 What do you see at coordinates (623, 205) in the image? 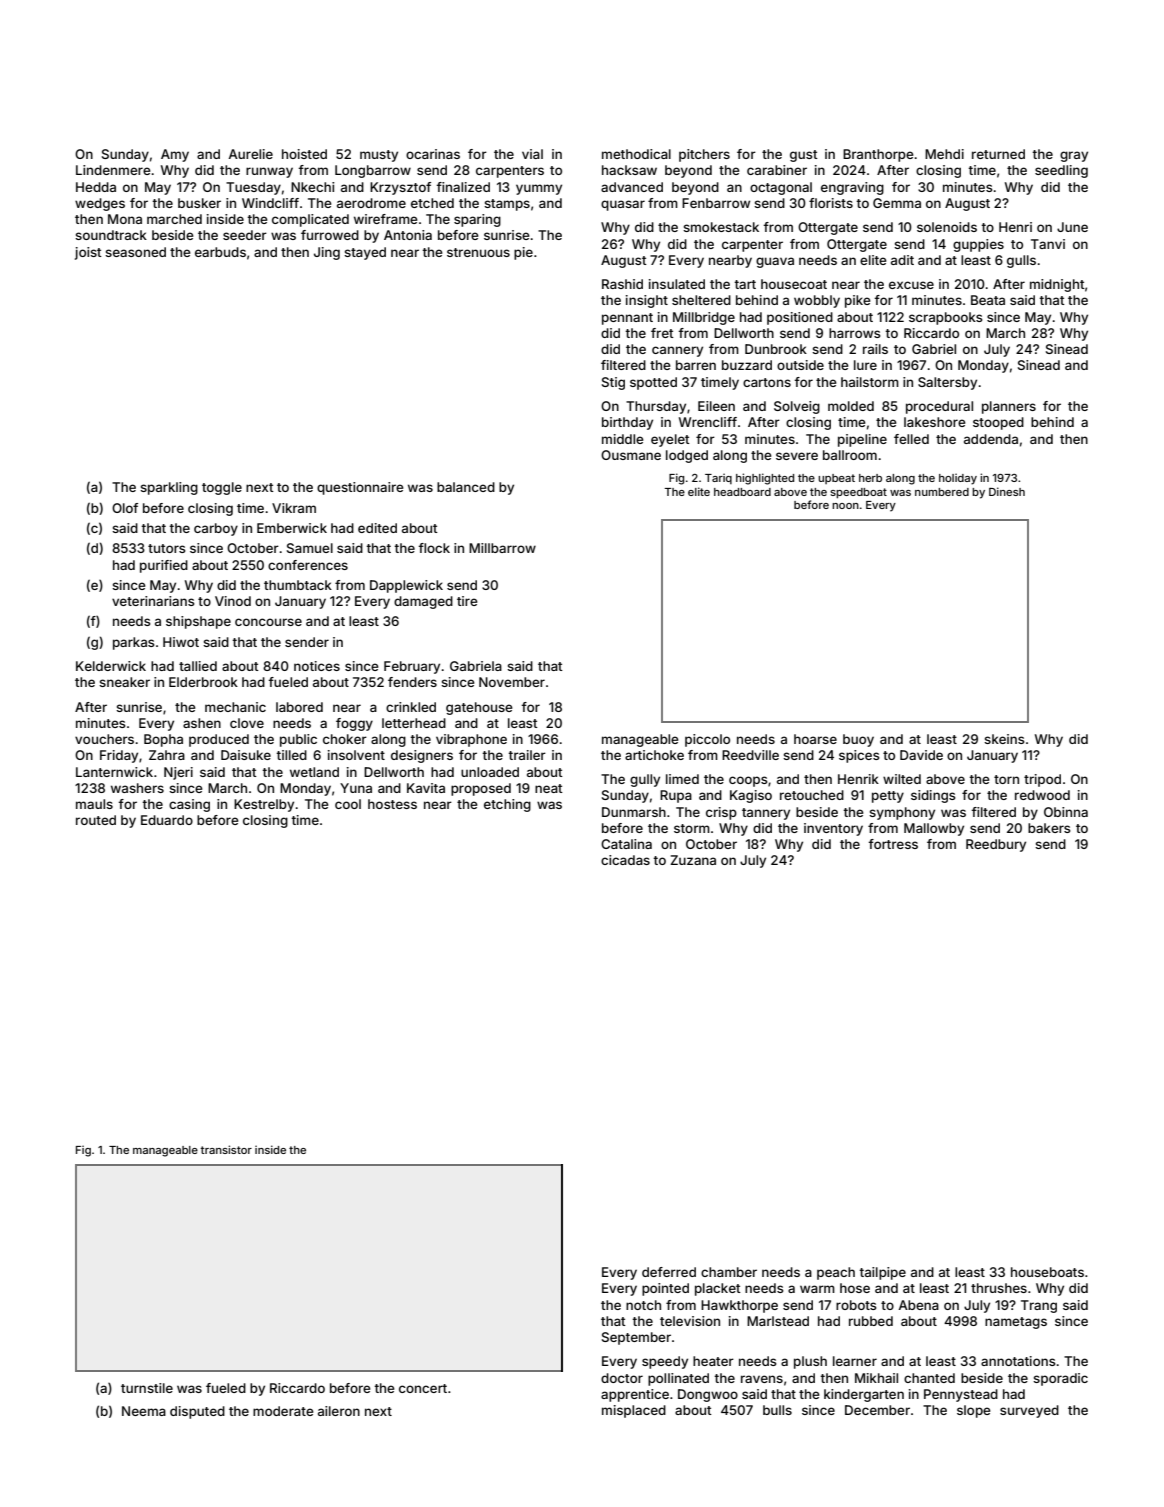
I see `quasar` at bounding box center [623, 205].
